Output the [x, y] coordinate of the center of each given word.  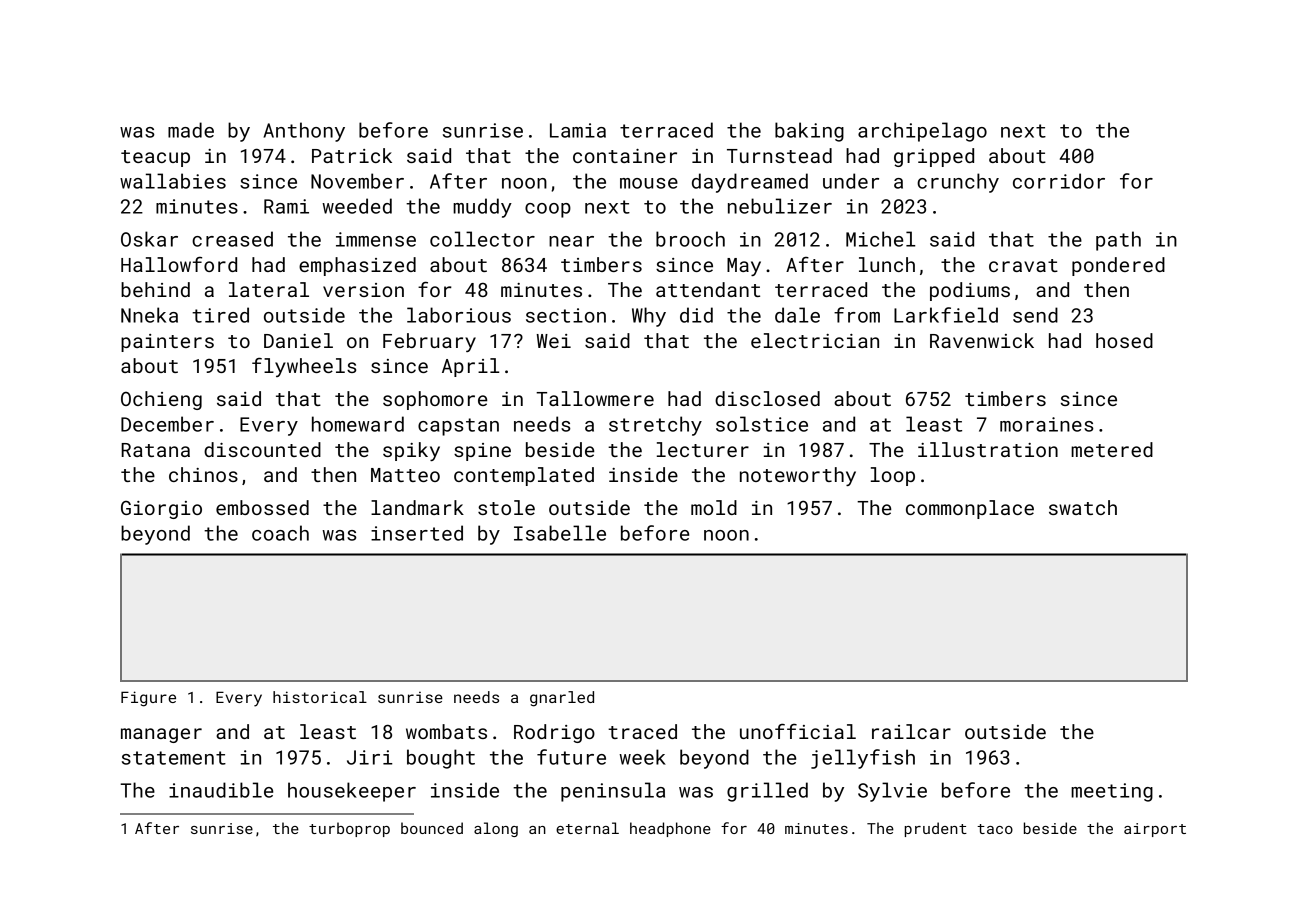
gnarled [562, 699]
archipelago [922, 132]
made [191, 130]
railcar [911, 731]
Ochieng [161, 400]
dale [797, 315]
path [1118, 241]
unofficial [798, 731]
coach [280, 533]
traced [642, 731]
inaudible [221, 790]
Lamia [578, 130]
